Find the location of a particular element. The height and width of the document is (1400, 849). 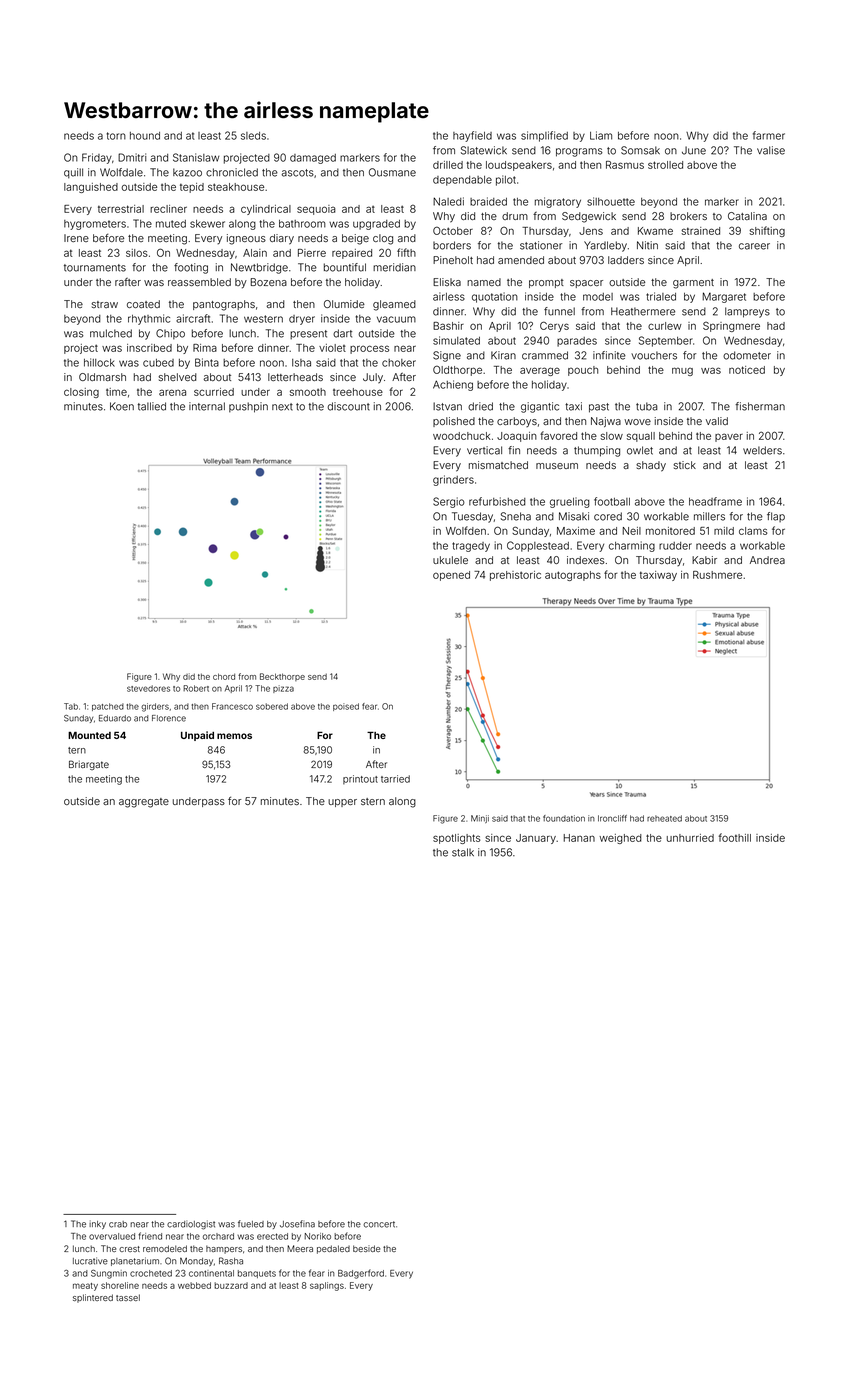

Margaret is located at coordinates (724, 297).
